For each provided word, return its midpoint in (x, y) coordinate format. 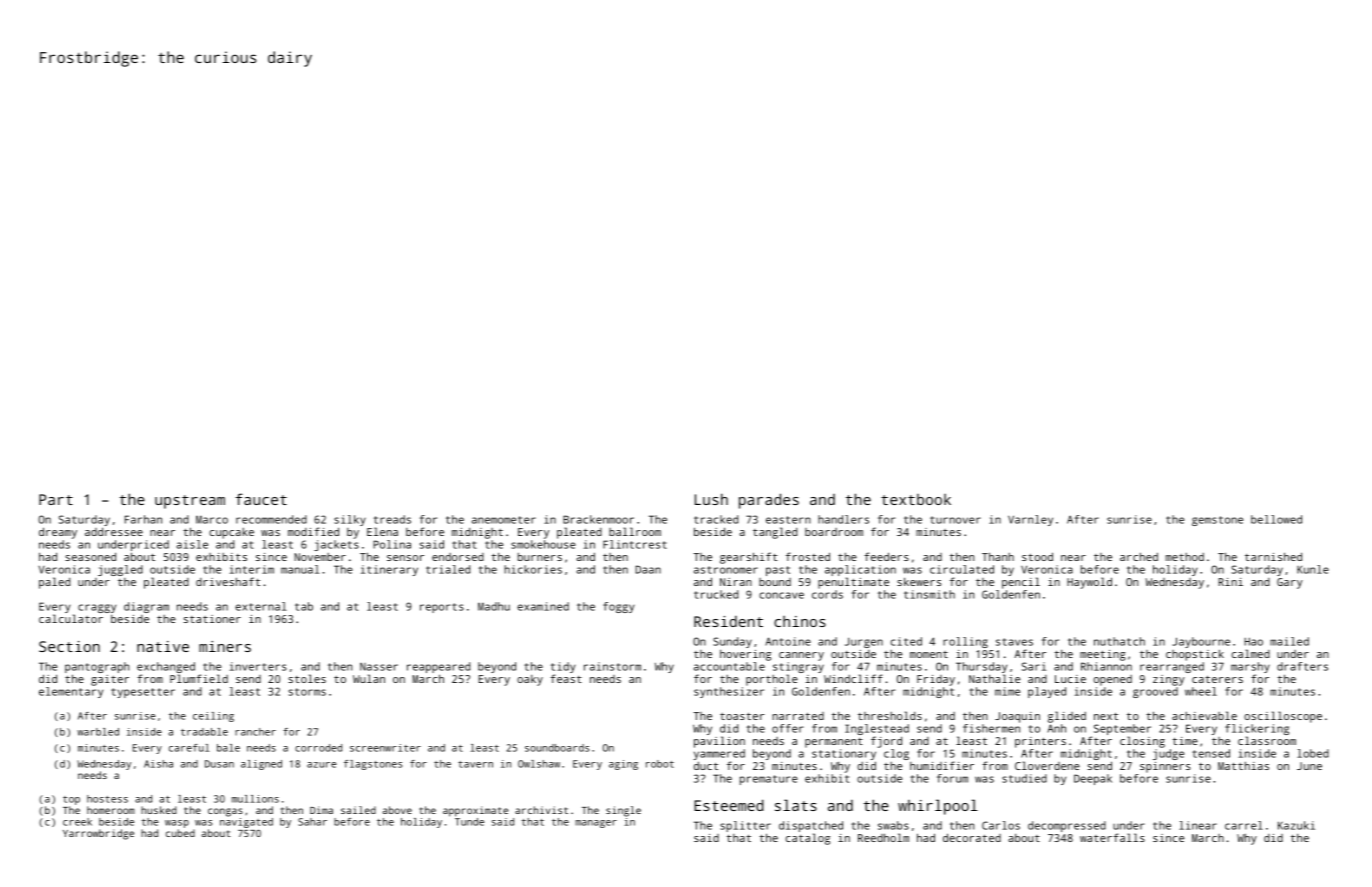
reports (442, 608)
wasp (177, 824)
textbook (916, 499)
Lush (711, 499)
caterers (1217, 679)
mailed (1289, 641)
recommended (271, 519)
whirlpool (938, 807)
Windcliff (853, 678)
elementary (71, 692)
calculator (71, 618)
